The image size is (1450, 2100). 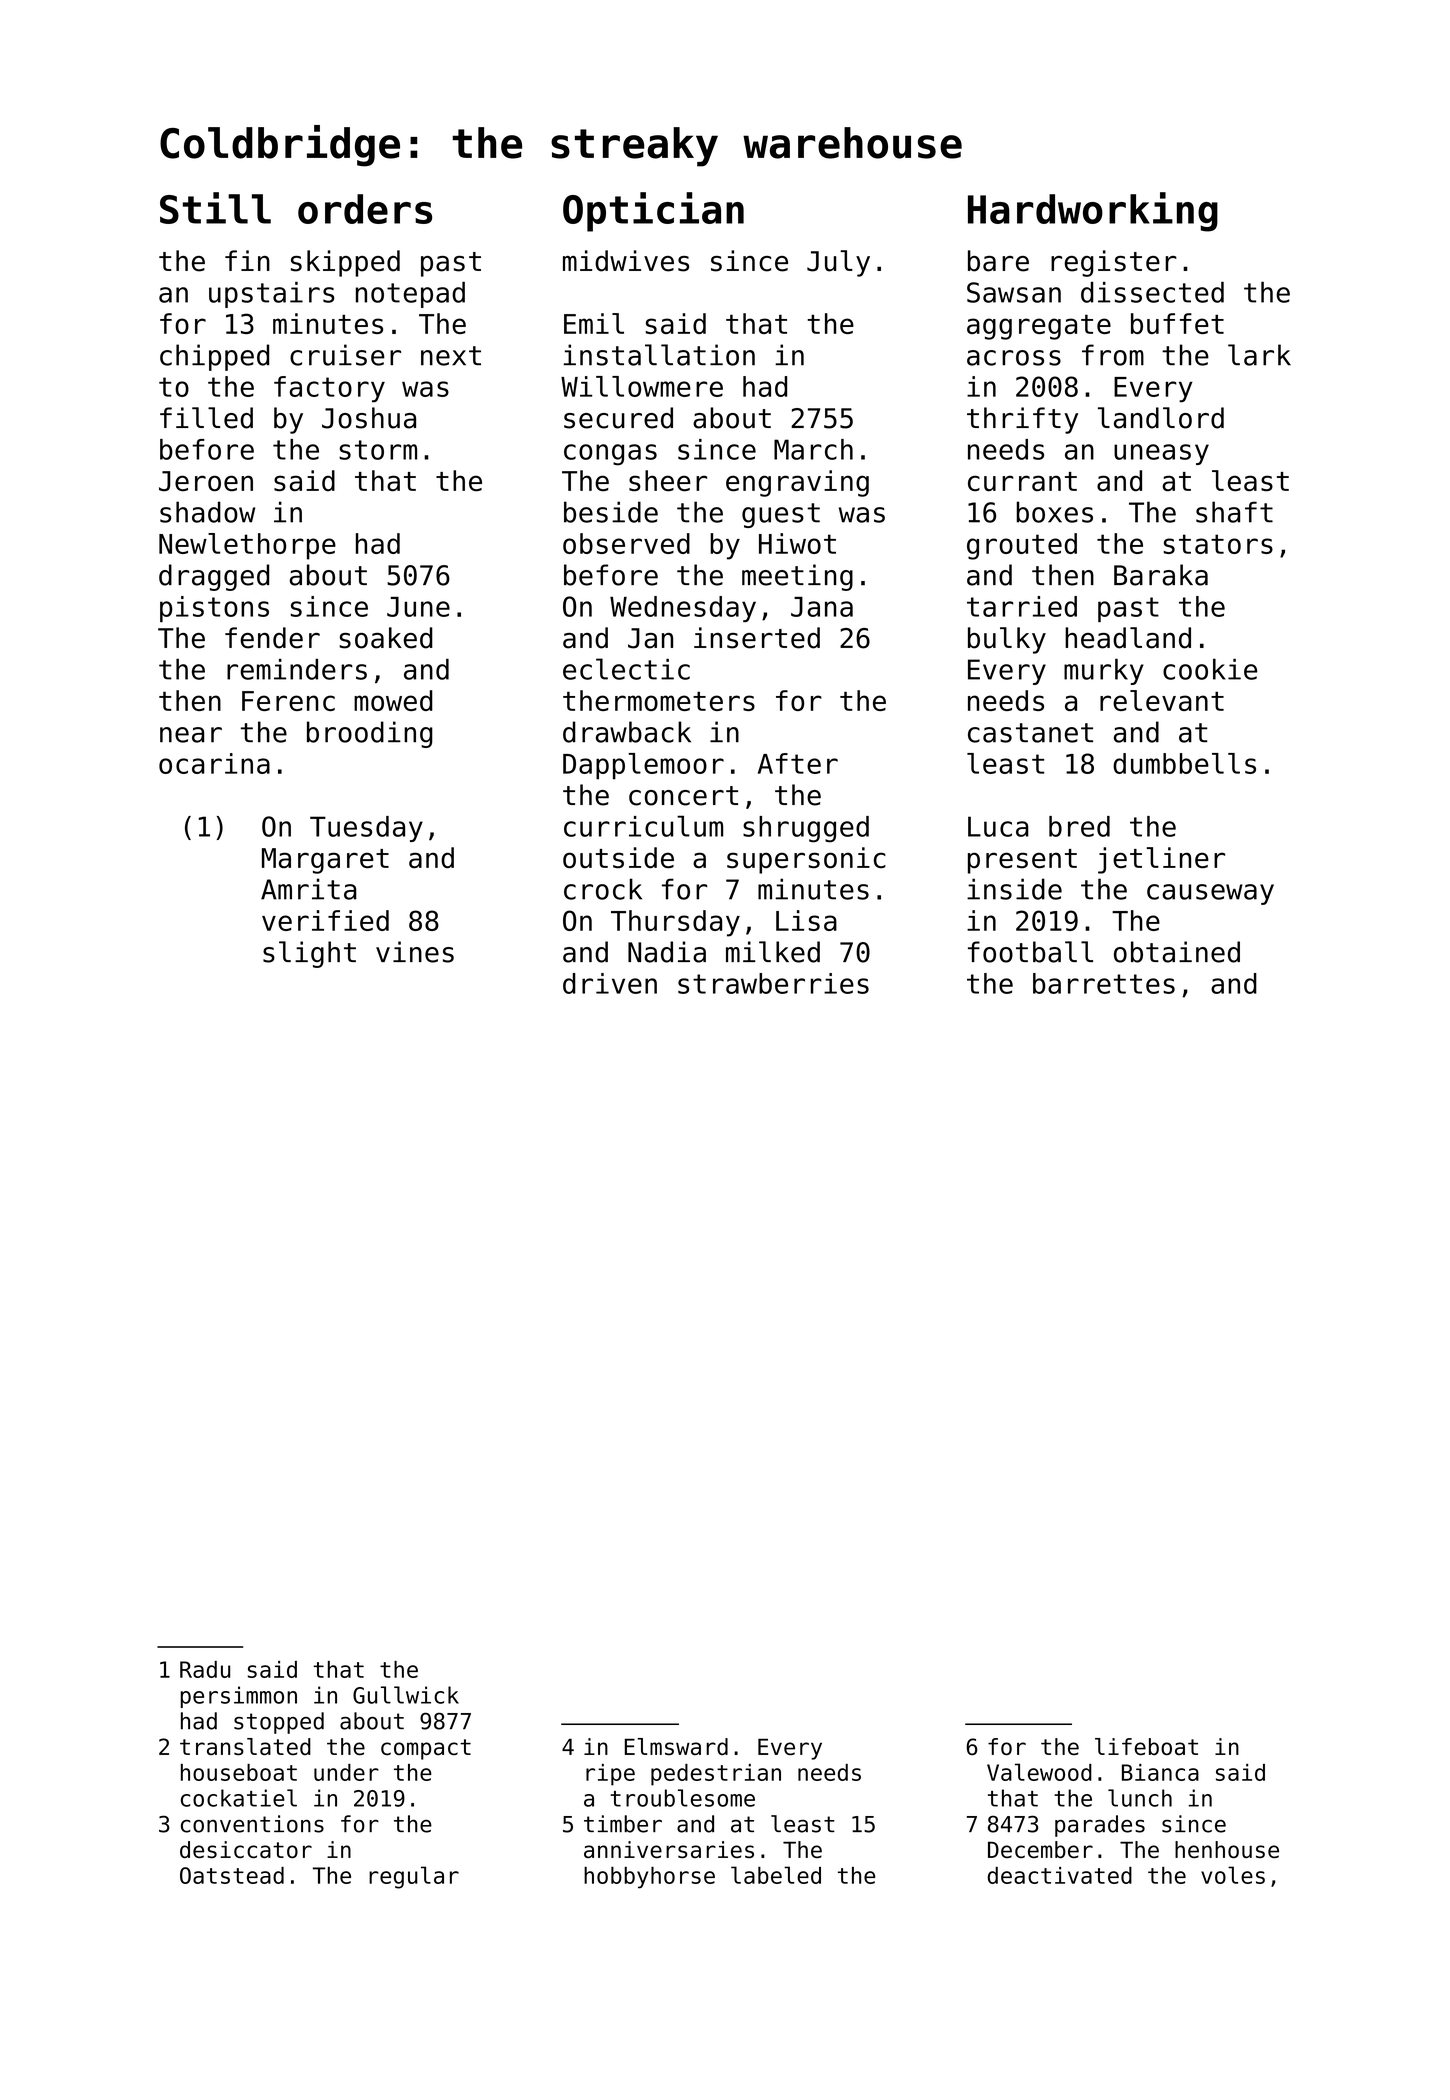 What do you see at coordinates (365, 209) in the screenshot?
I see `orders` at bounding box center [365, 209].
